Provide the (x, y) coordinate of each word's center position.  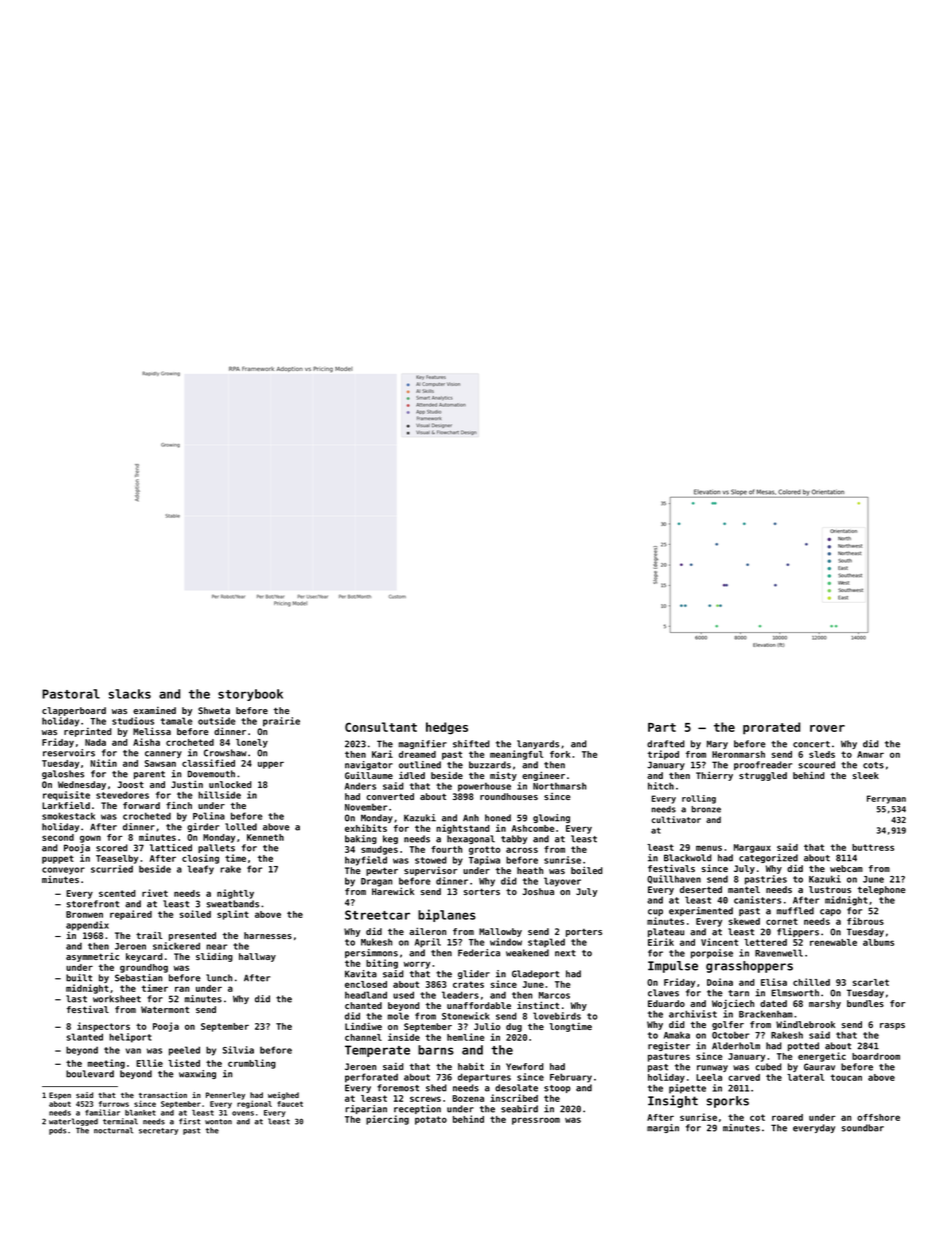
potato (431, 1120)
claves (663, 993)
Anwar (870, 754)
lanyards (538, 744)
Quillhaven (674, 879)
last (76, 999)
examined (154, 710)
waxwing (197, 1074)
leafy (200, 870)
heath (530, 870)
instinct (538, 1005)
